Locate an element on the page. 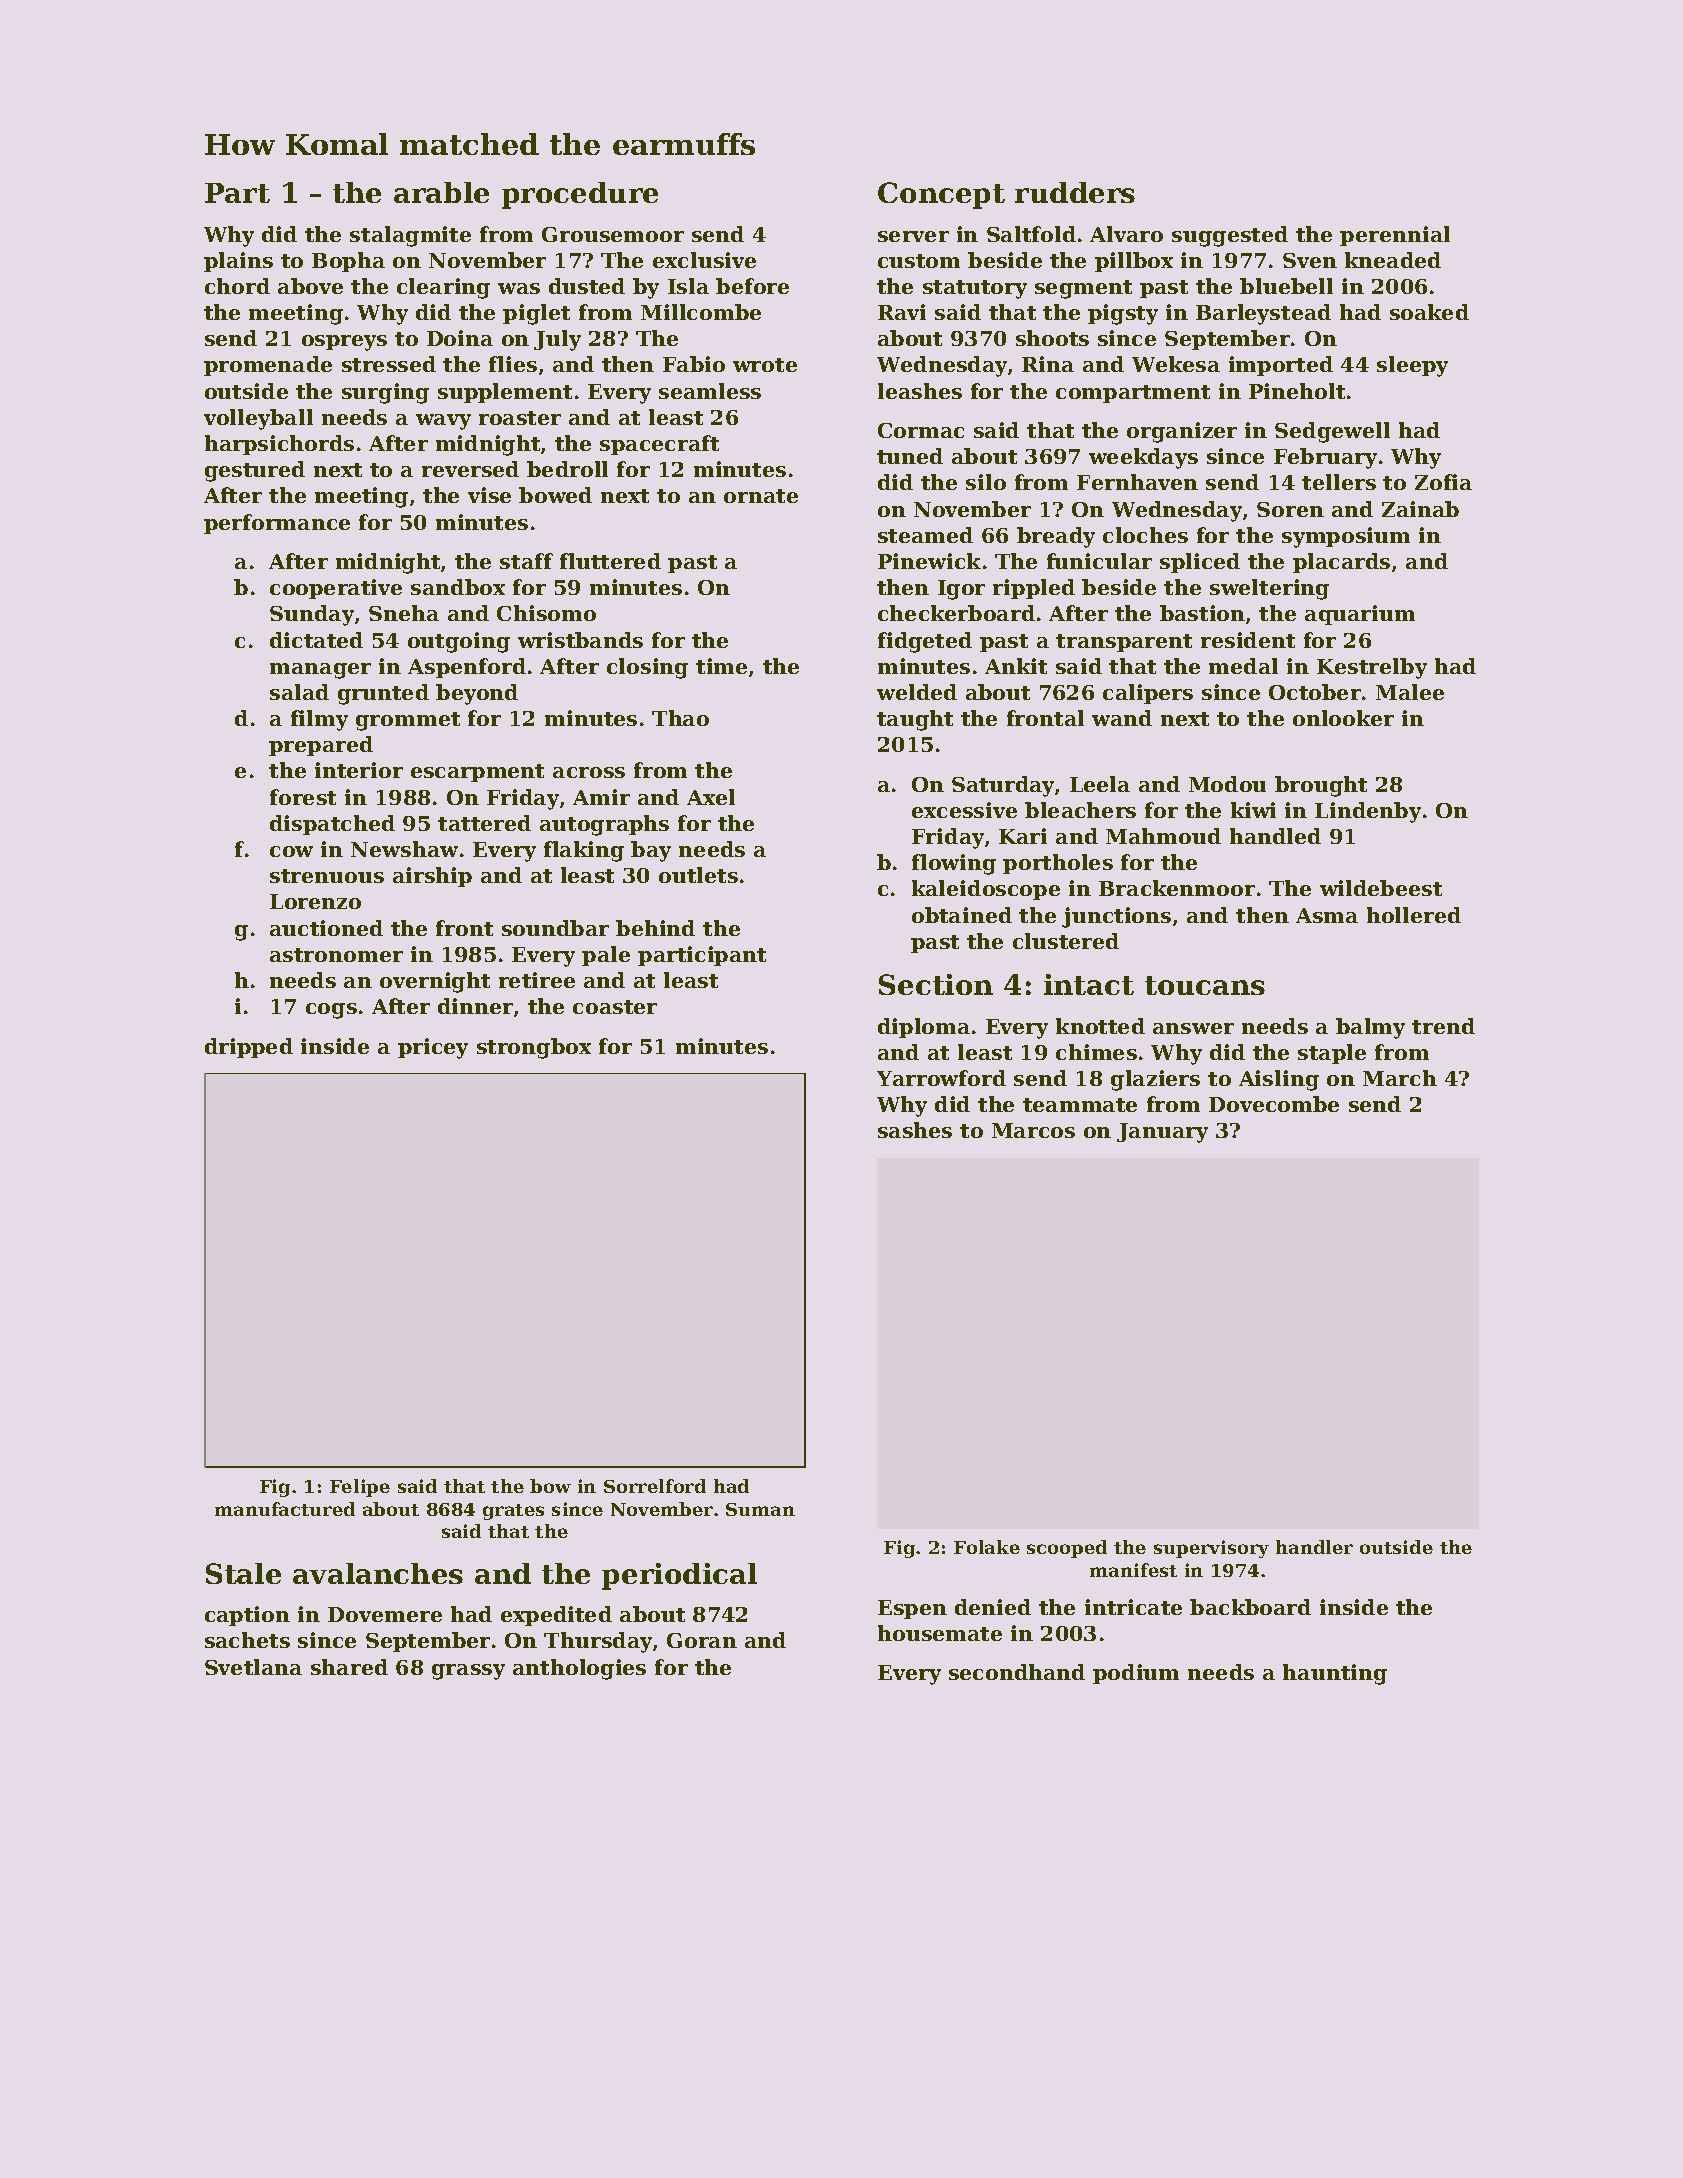  Marcos is located at coordinates (1033, 1130).
